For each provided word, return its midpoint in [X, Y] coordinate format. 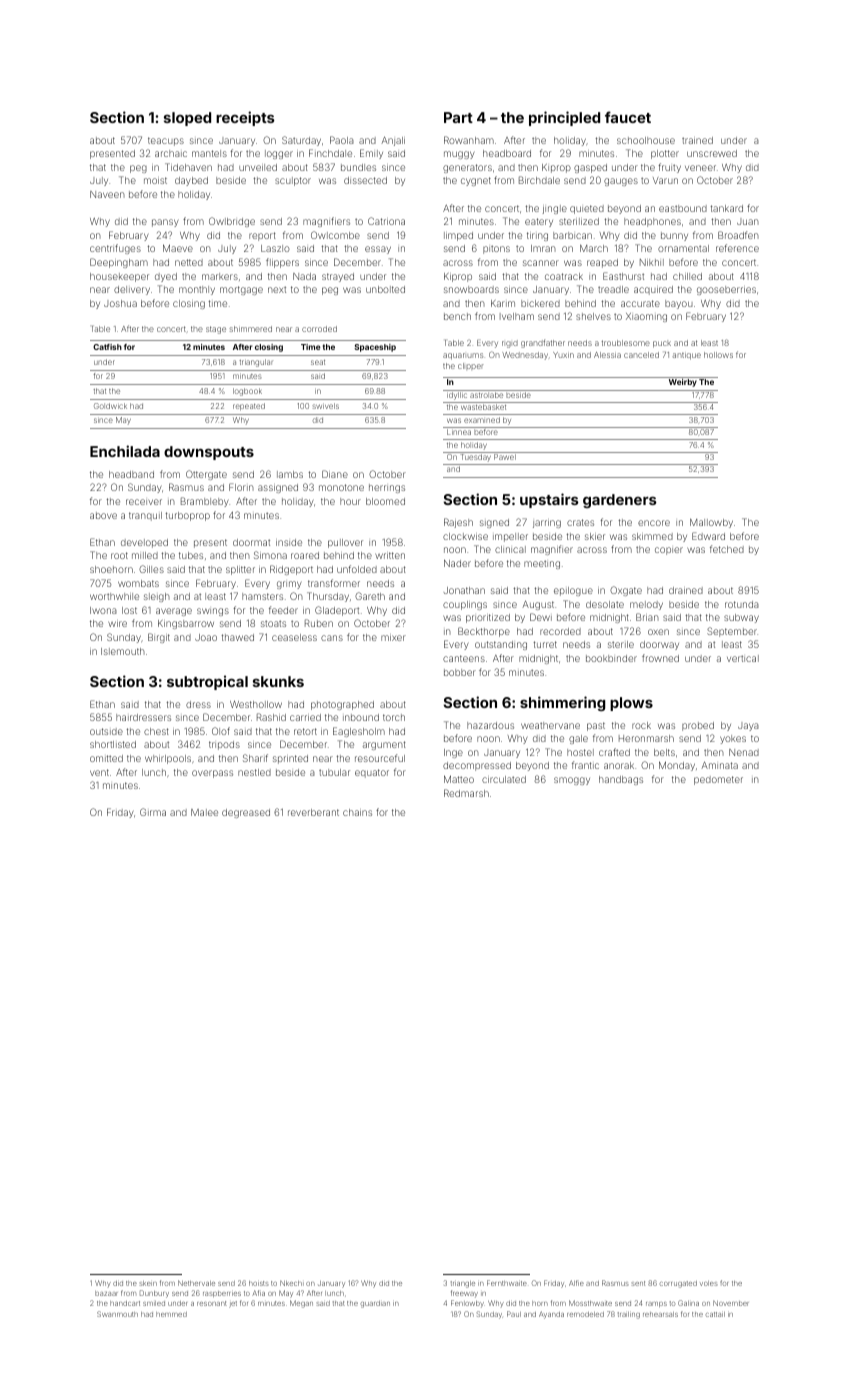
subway [741, 618]
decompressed [477, 766]
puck [662, 344]
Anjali [393, 141]
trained [697, 140]
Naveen [107, 194]
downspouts [209, 453]
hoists [259, 1283]
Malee [204, 812]
